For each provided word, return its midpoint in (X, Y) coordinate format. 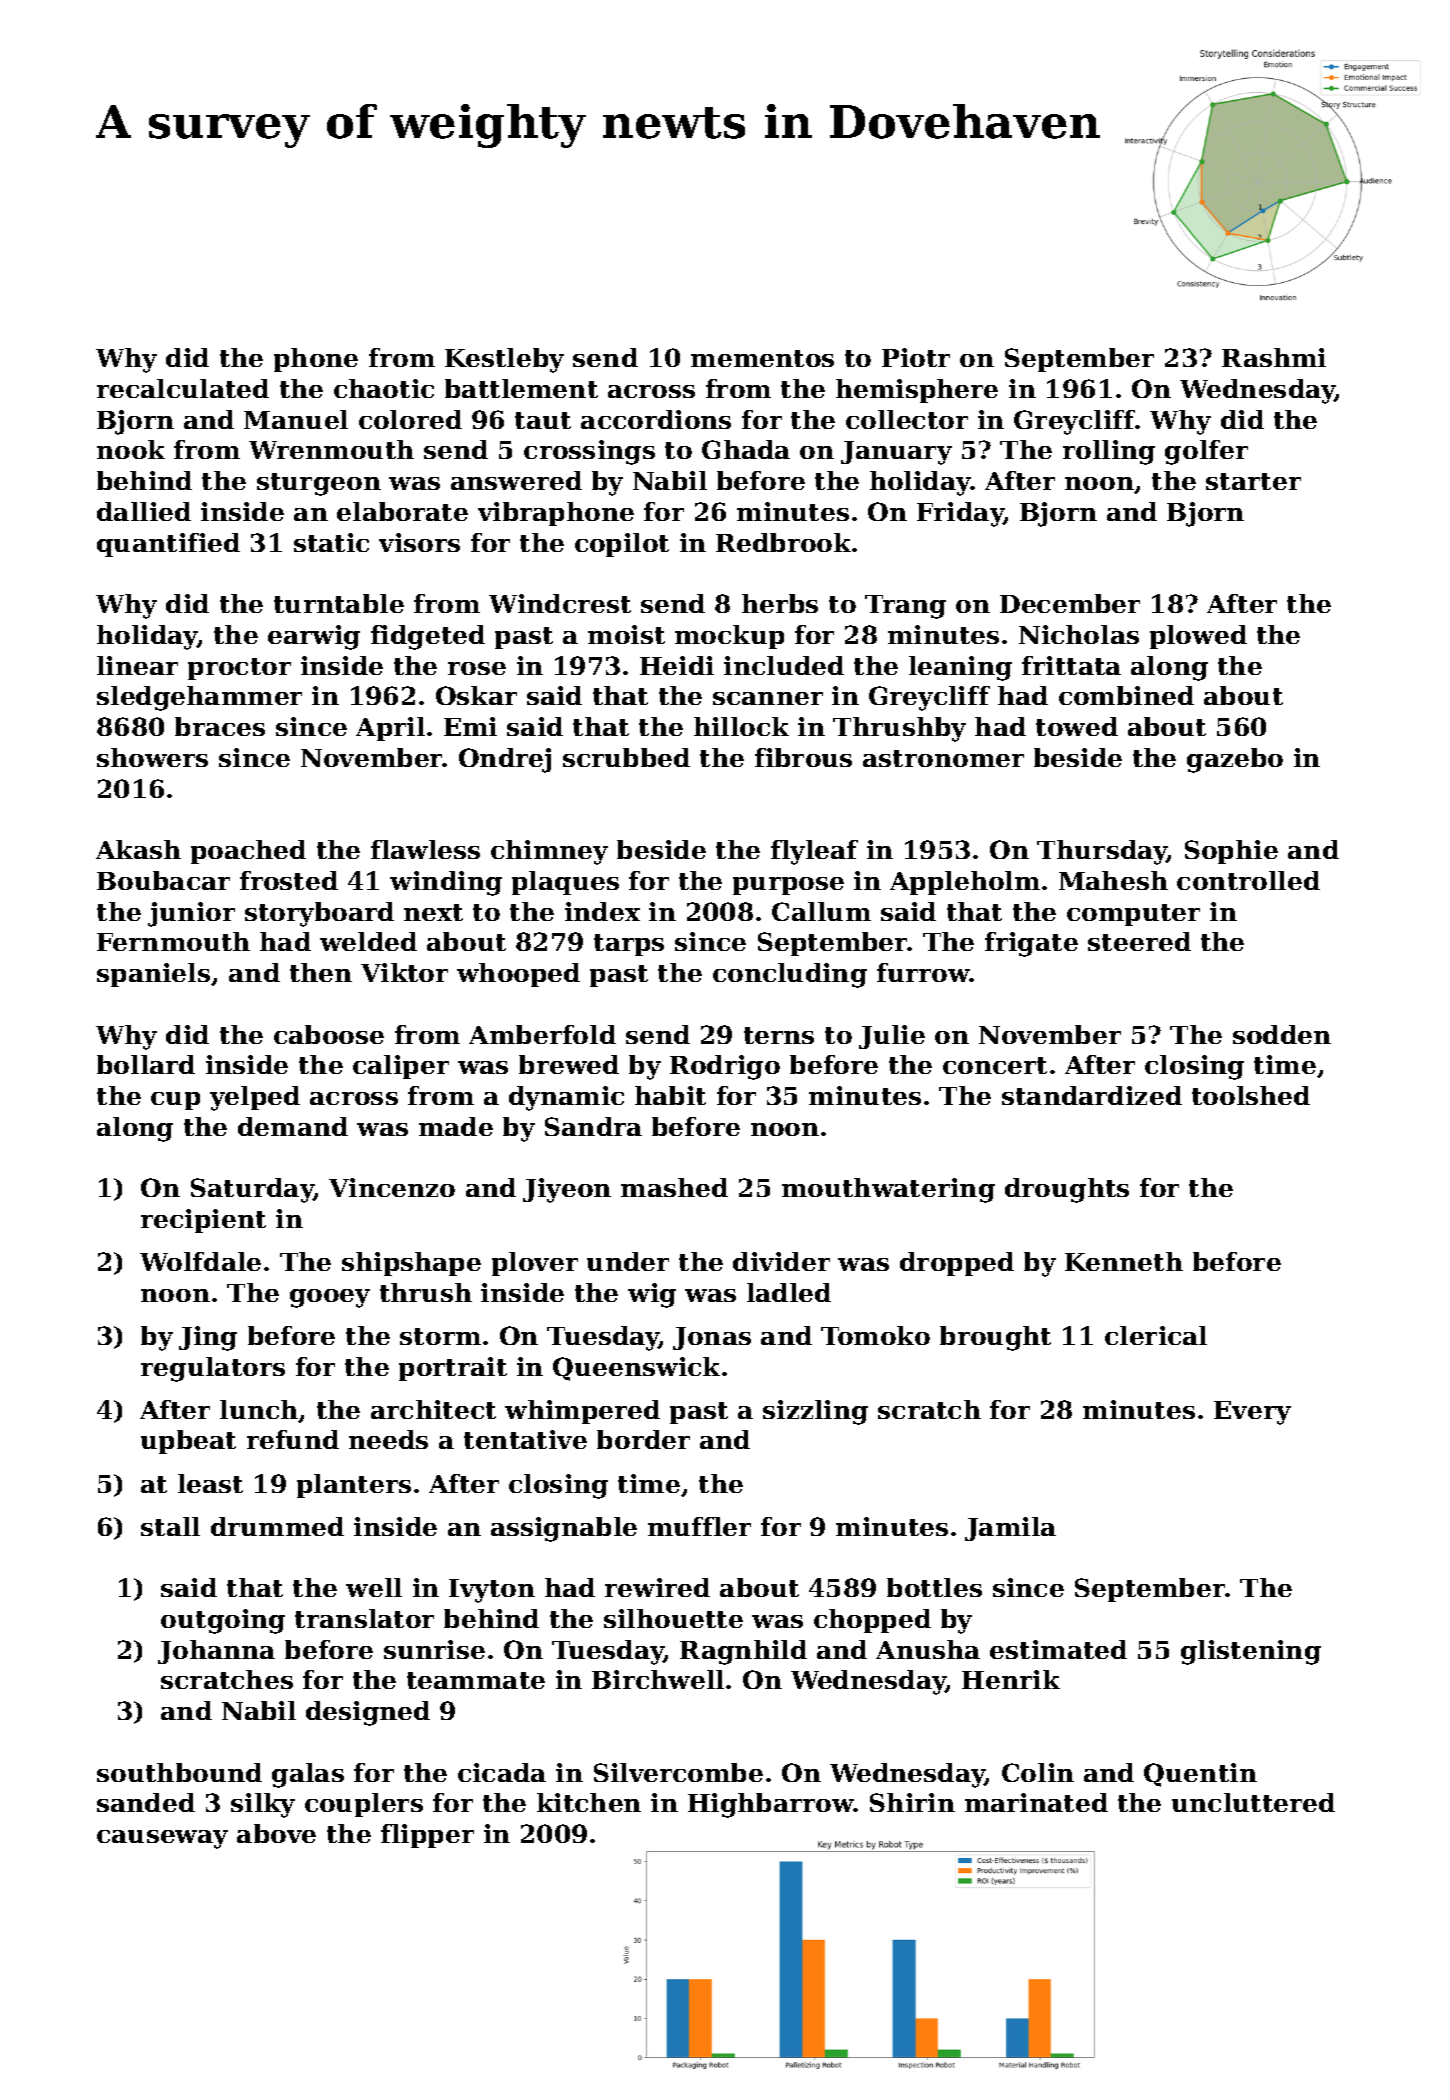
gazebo (1235, 760)
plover (535, 1264)
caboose (329, 1034)
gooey (330, 1298)
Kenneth (1124, 1261)
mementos (762, 358)
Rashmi (1274, 357)
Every (1252, 1413)
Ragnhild (743, 1652)
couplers (364, 1805)
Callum (821, 911)
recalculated (183, 388)
